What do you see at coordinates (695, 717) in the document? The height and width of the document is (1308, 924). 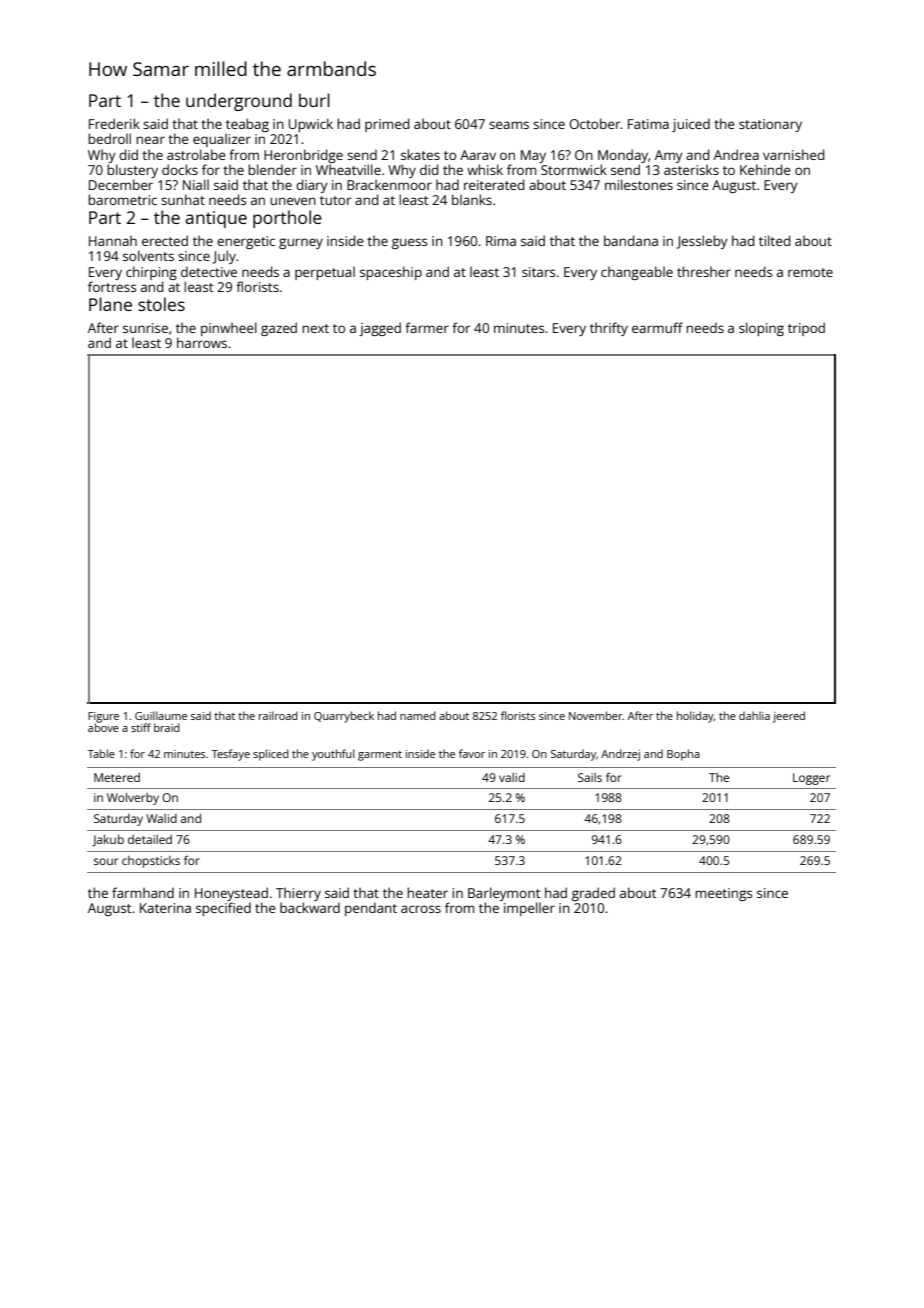 I see `holiday` at bounding box center [695, 717].
